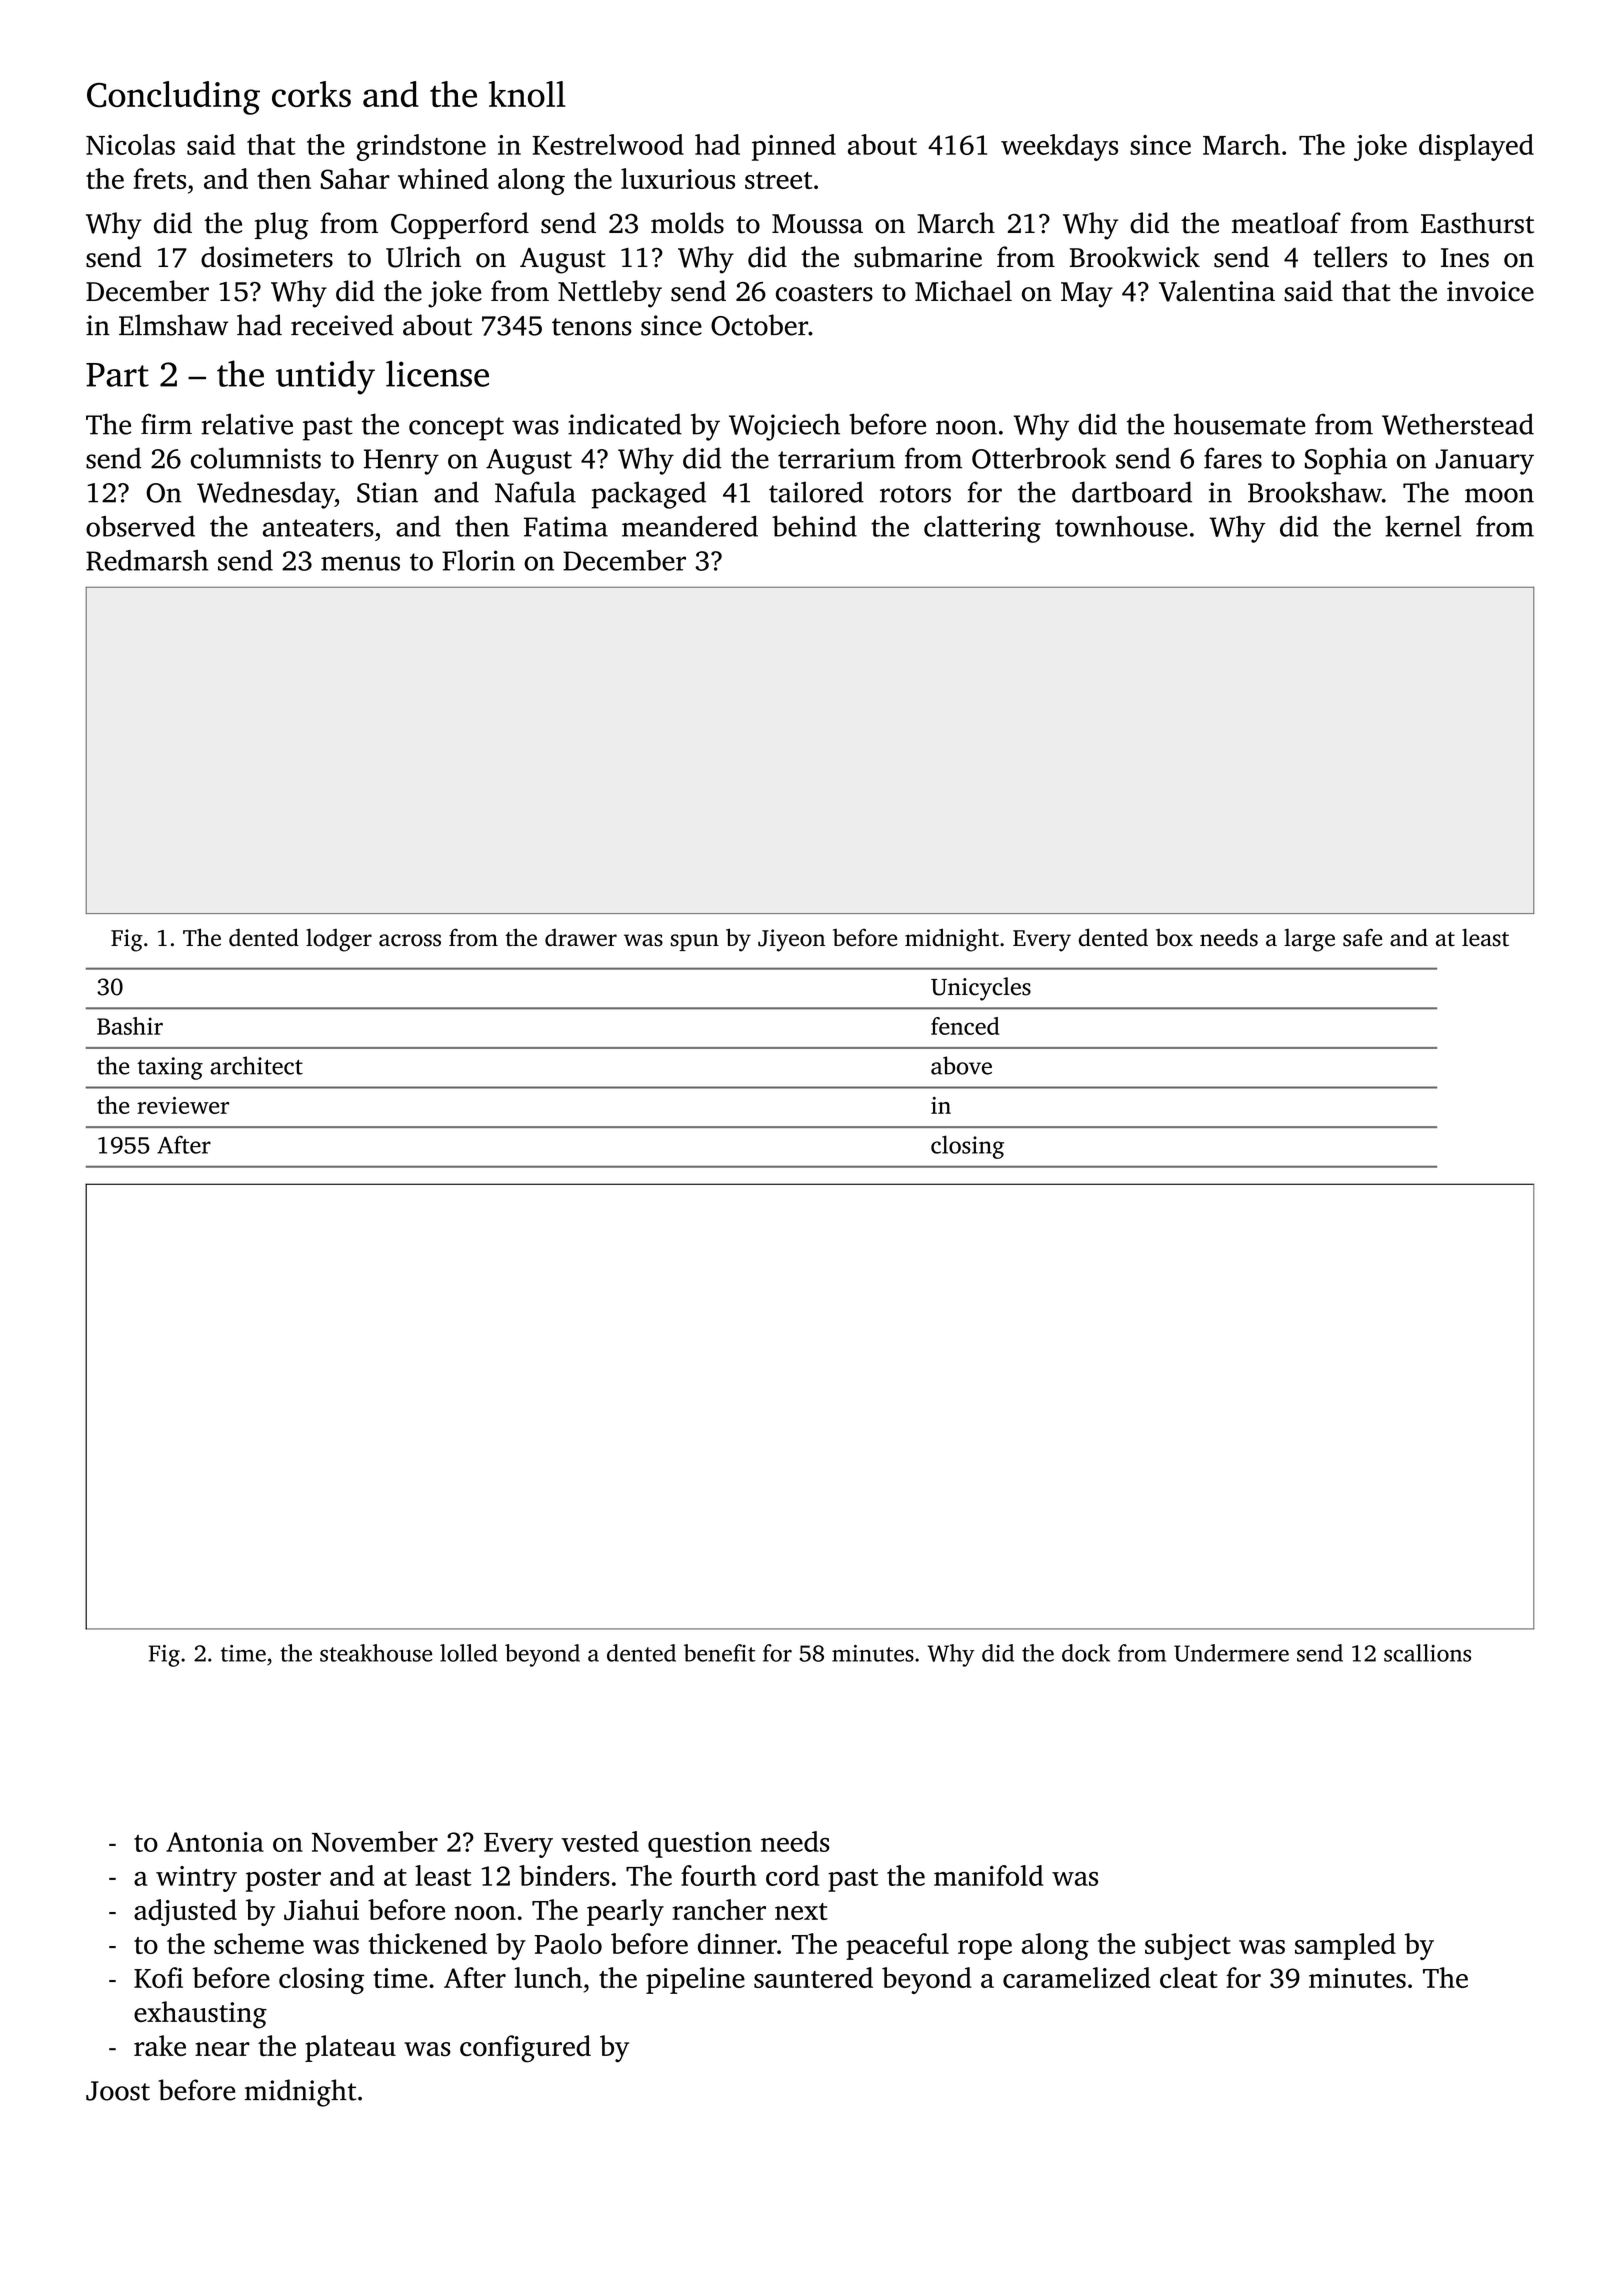  Describe the element at coordinates (1135, 257) in the screenshot. I see `Brookwick` at that location.
